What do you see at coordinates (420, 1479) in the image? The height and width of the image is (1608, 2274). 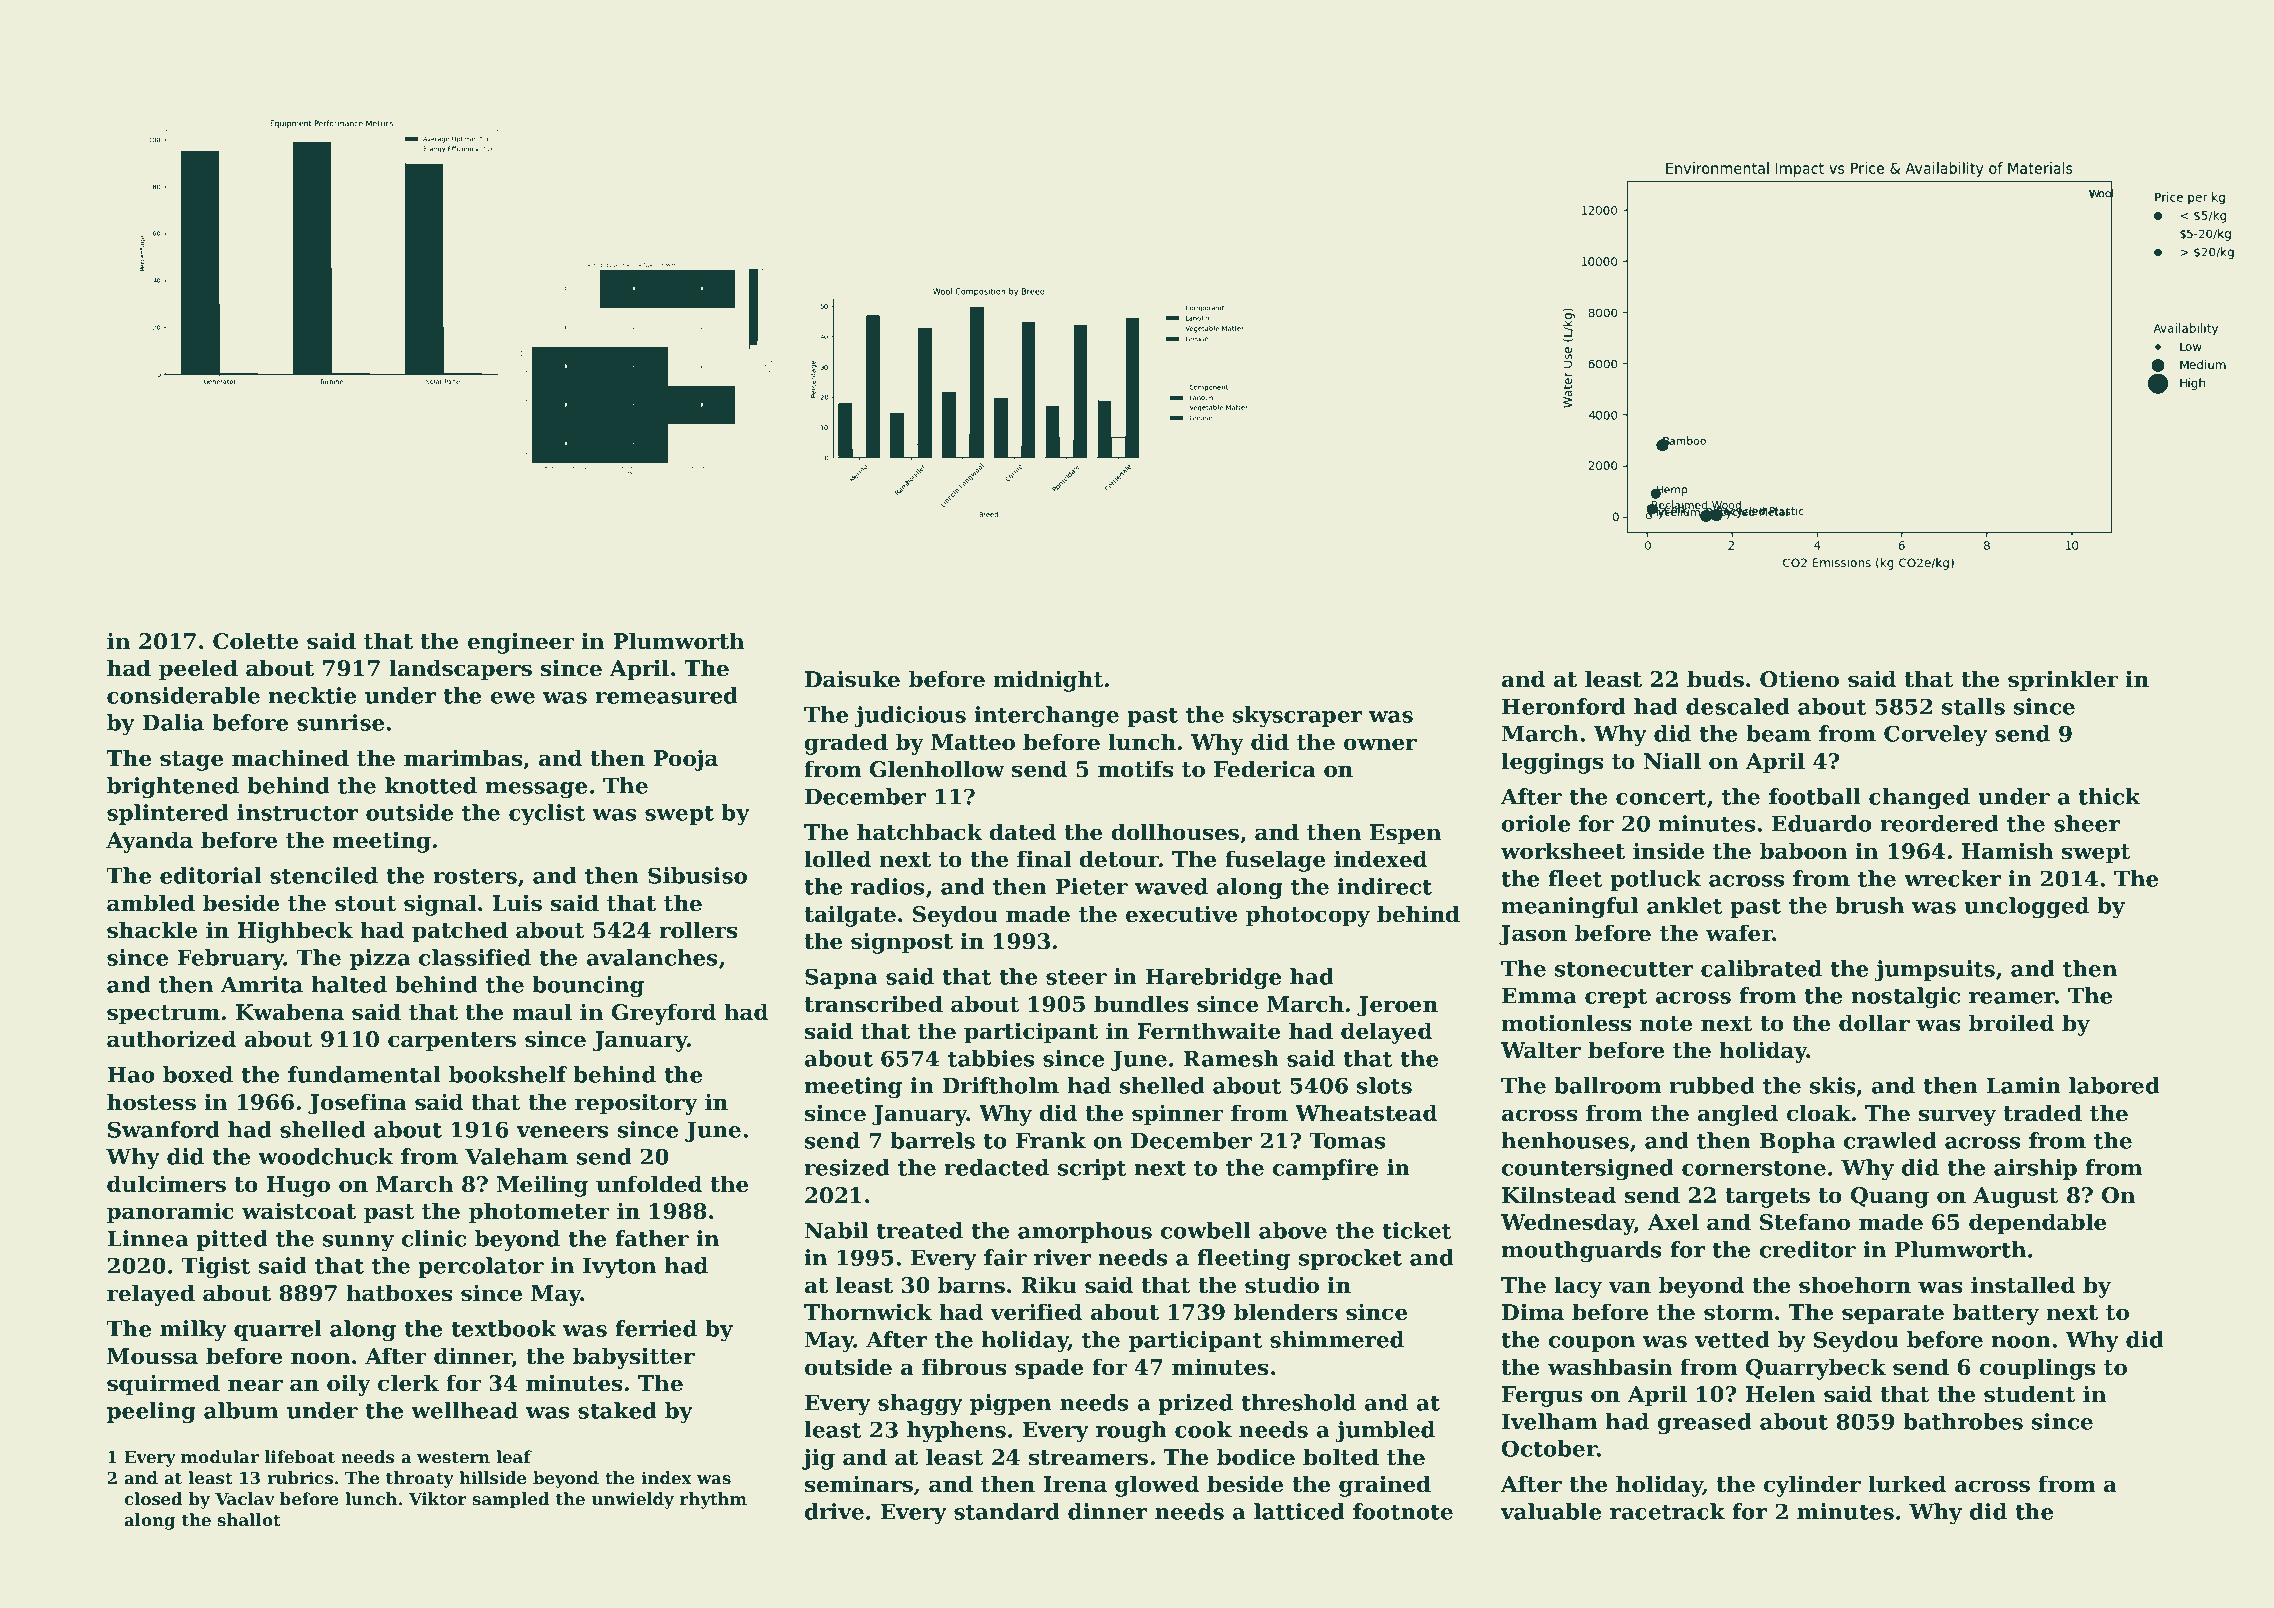 I see `throaty` at bounding box center [420, 1479].
